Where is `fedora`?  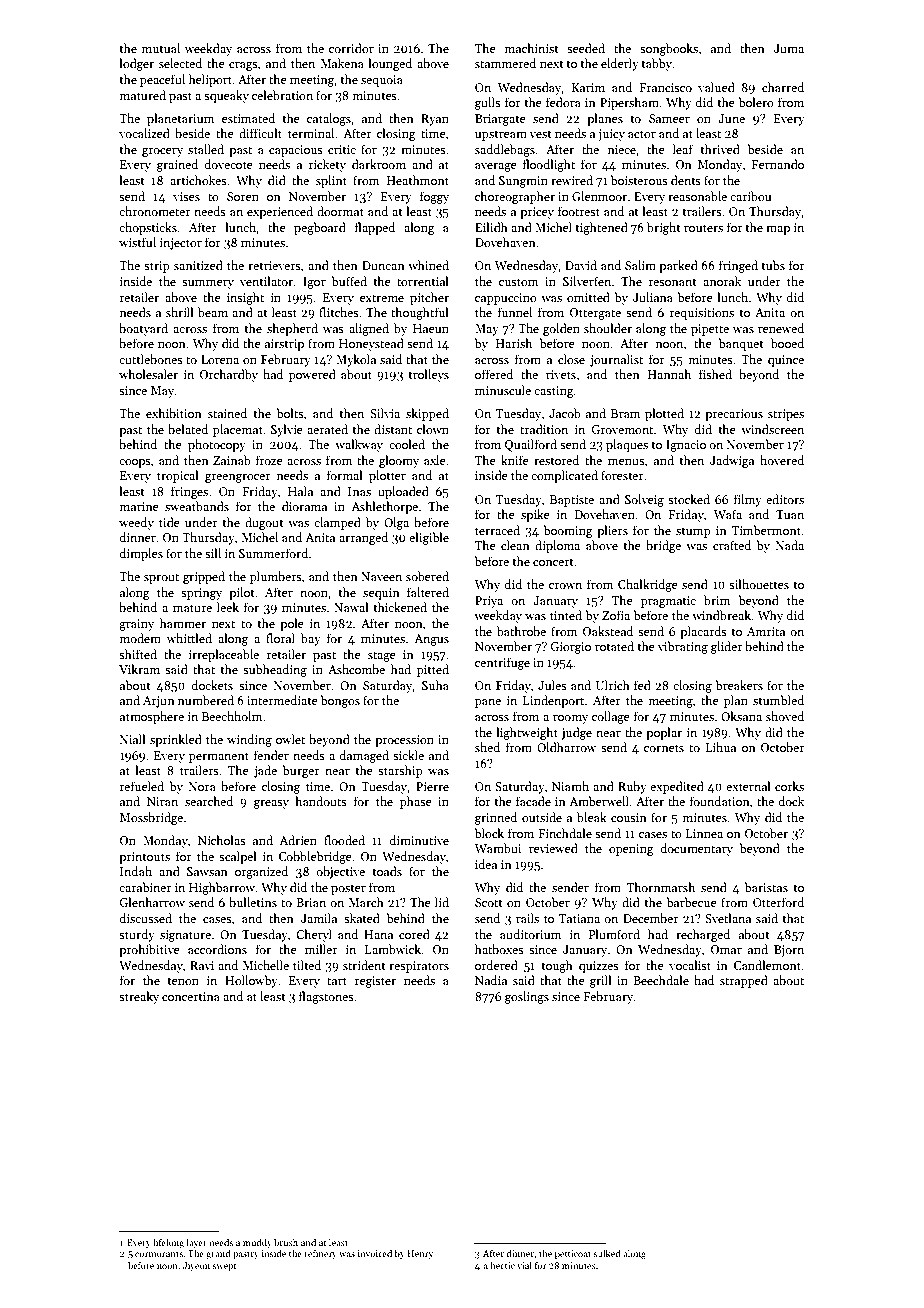
fedora is located at coordinates (563, 102).
